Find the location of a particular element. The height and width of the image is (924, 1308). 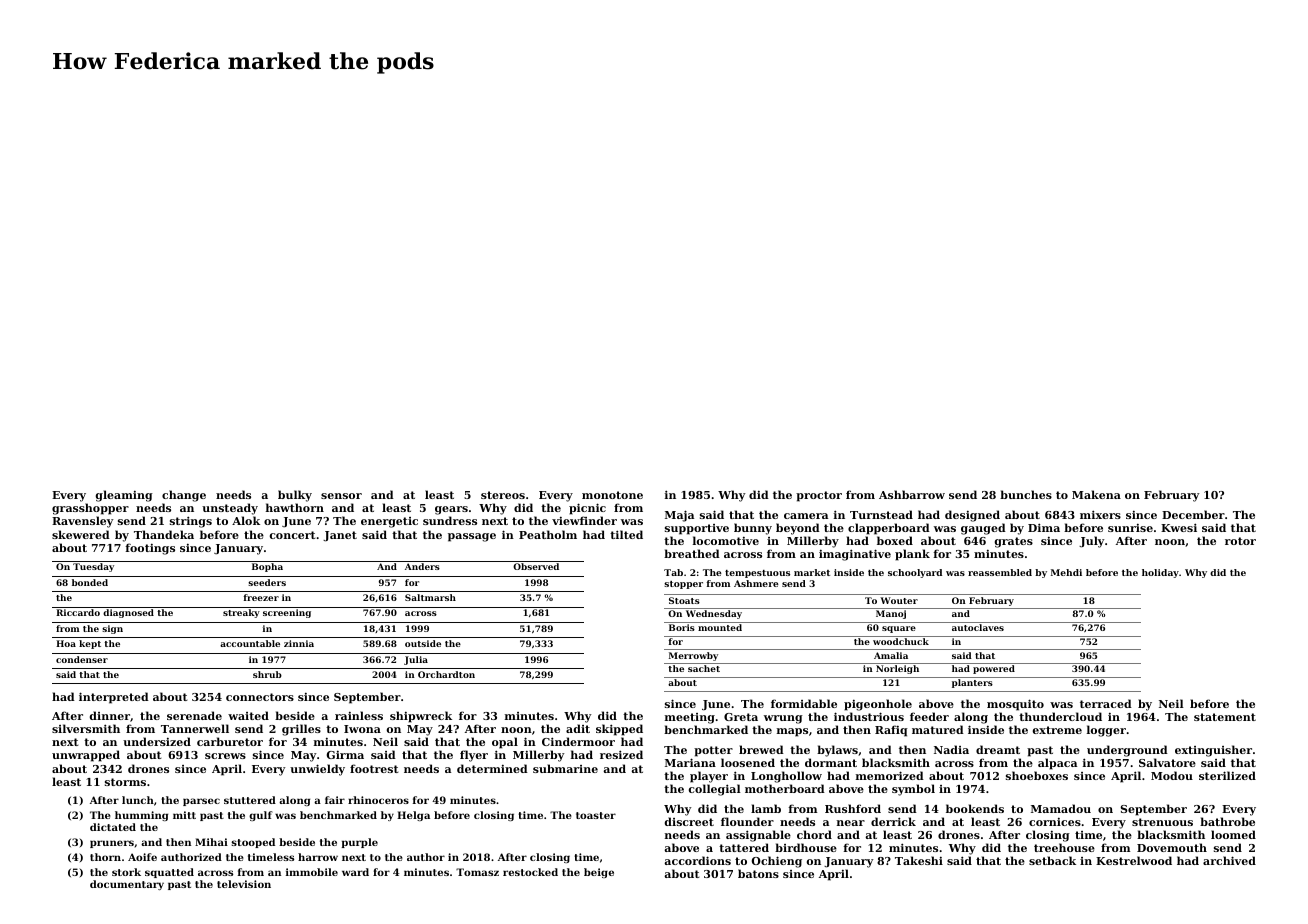

immobile is located at coordinates (312, 872).
